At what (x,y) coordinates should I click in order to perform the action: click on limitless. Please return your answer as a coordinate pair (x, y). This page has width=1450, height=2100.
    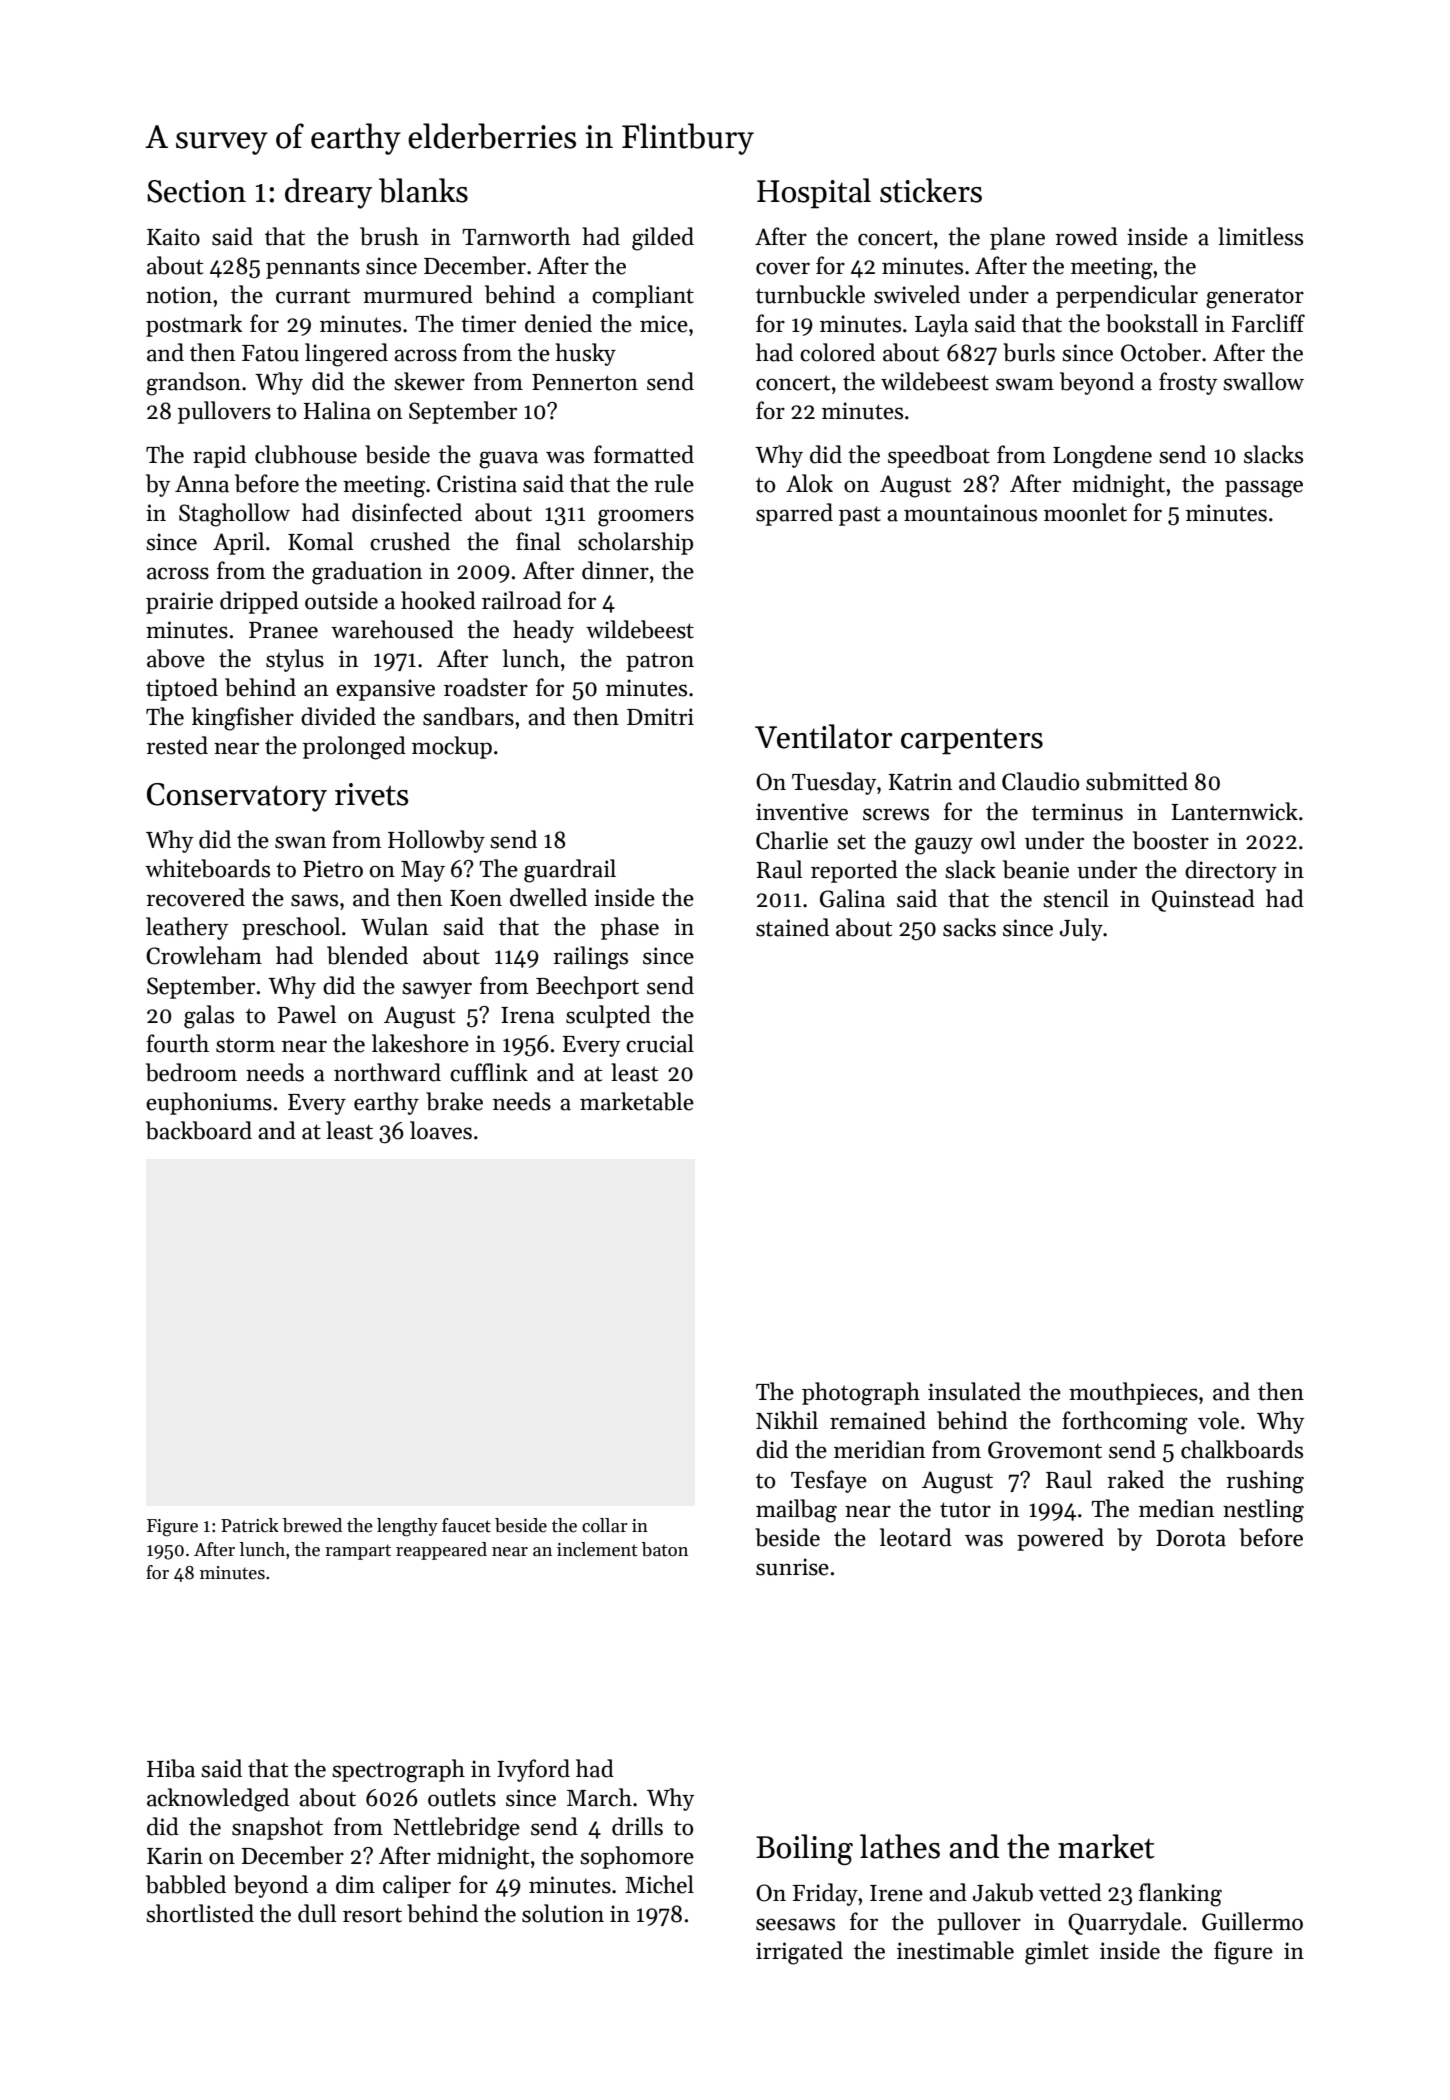
    Looking at the image, I should click on (1260, 236).
